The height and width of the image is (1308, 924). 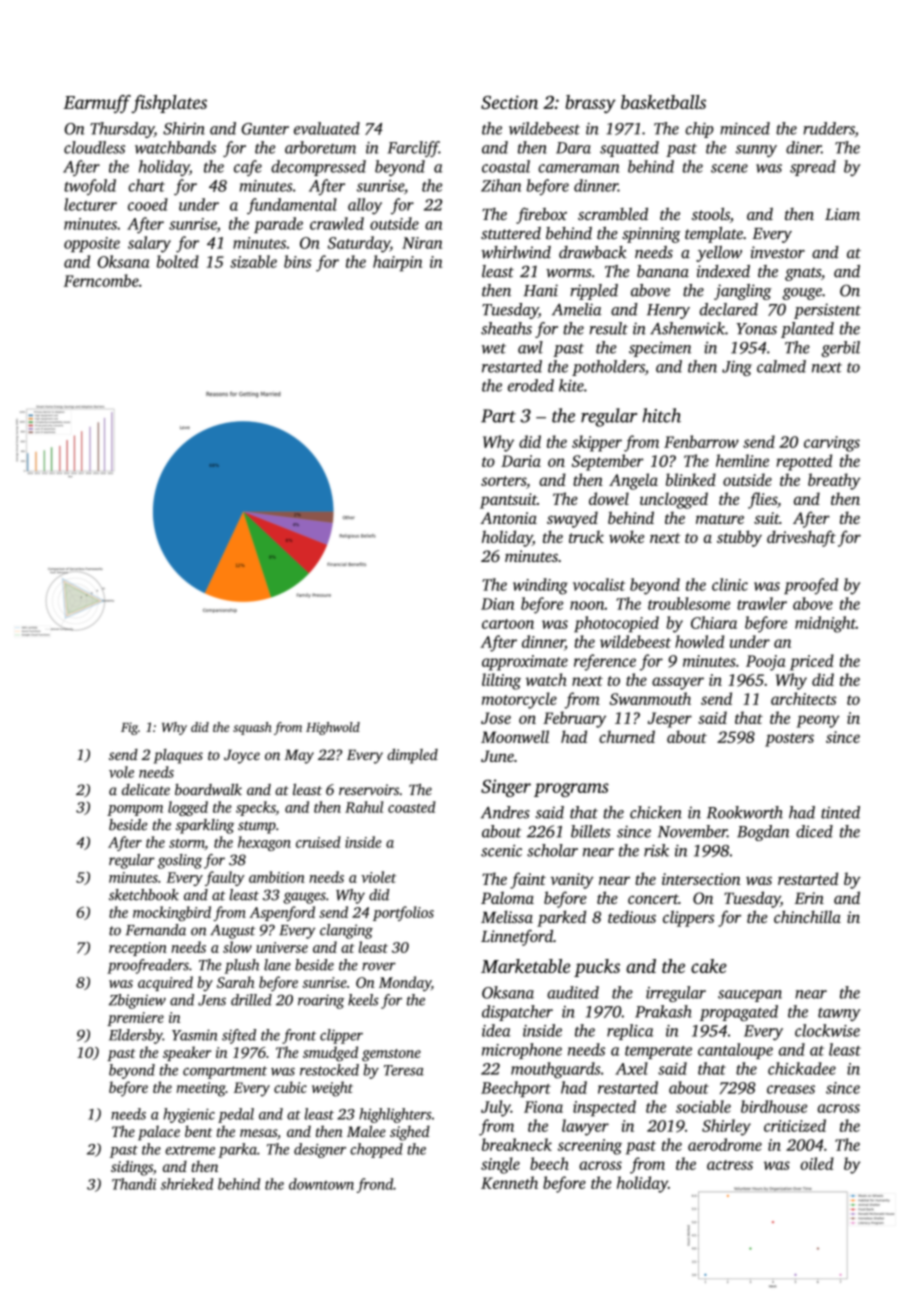 I want to click on Earmuff, so click(x=97, y=104).
